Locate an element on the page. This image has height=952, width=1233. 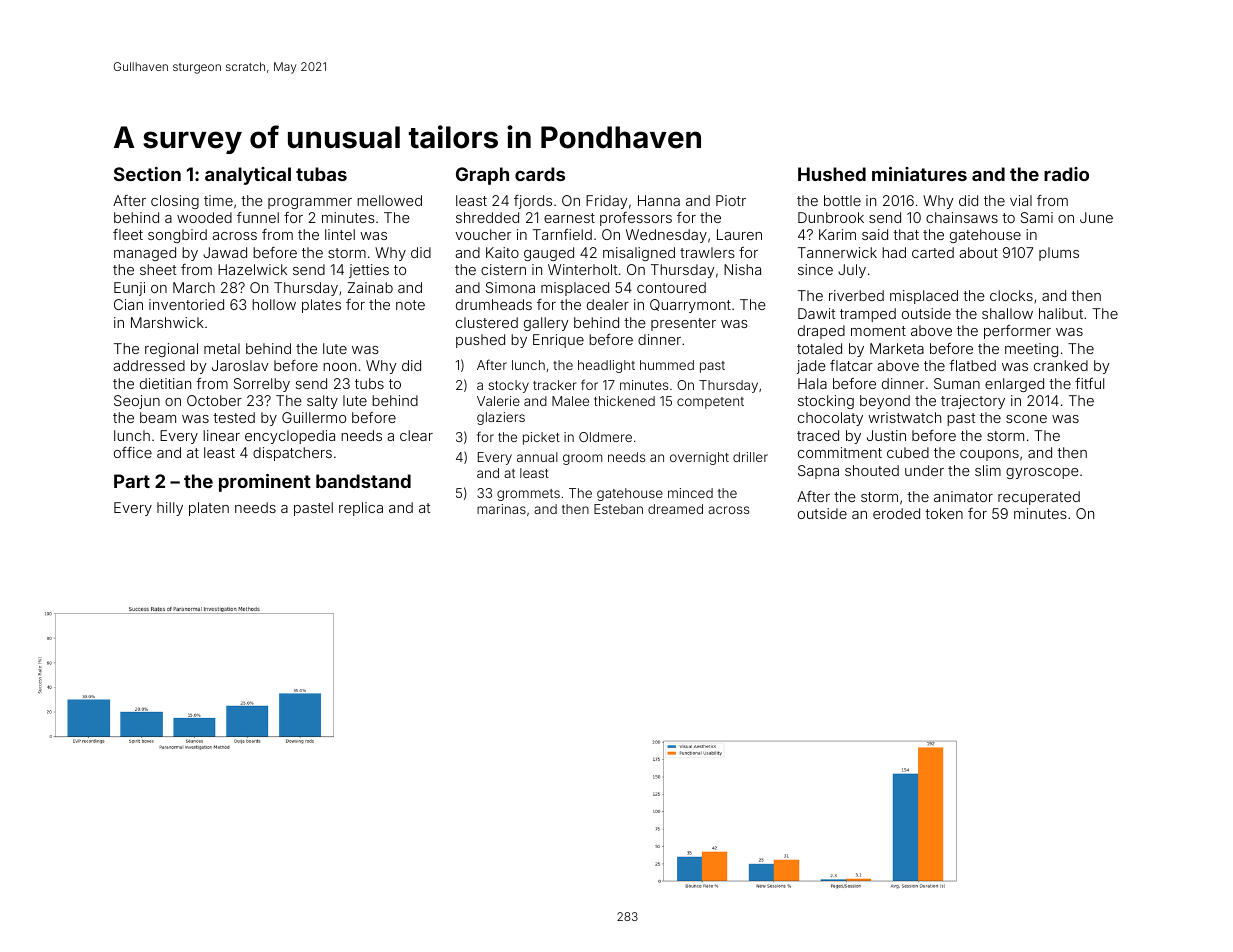
beam is located at coordinates (158, 417).
